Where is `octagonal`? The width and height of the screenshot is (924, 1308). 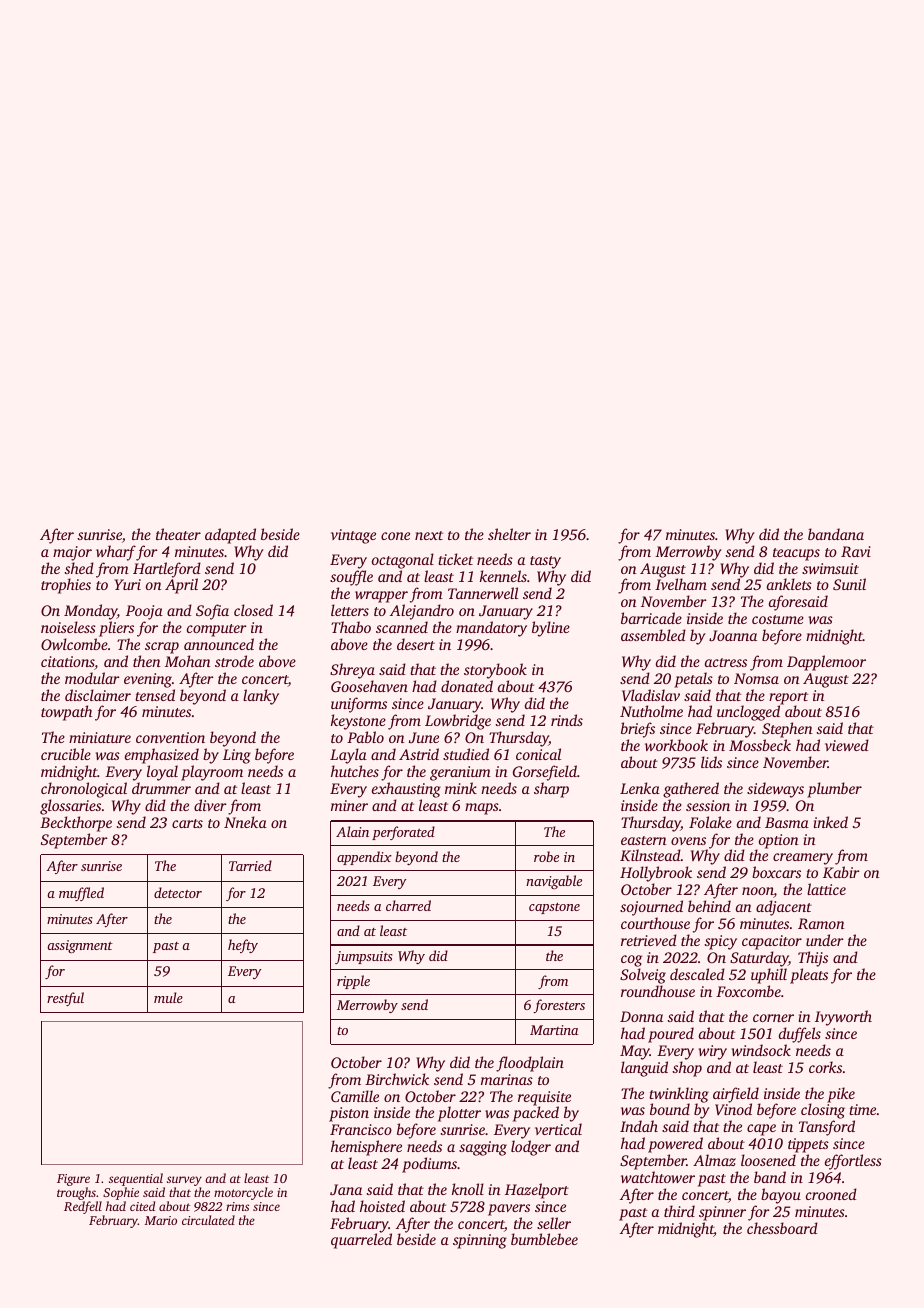
octagonal is located at coordinates (403, 561).
